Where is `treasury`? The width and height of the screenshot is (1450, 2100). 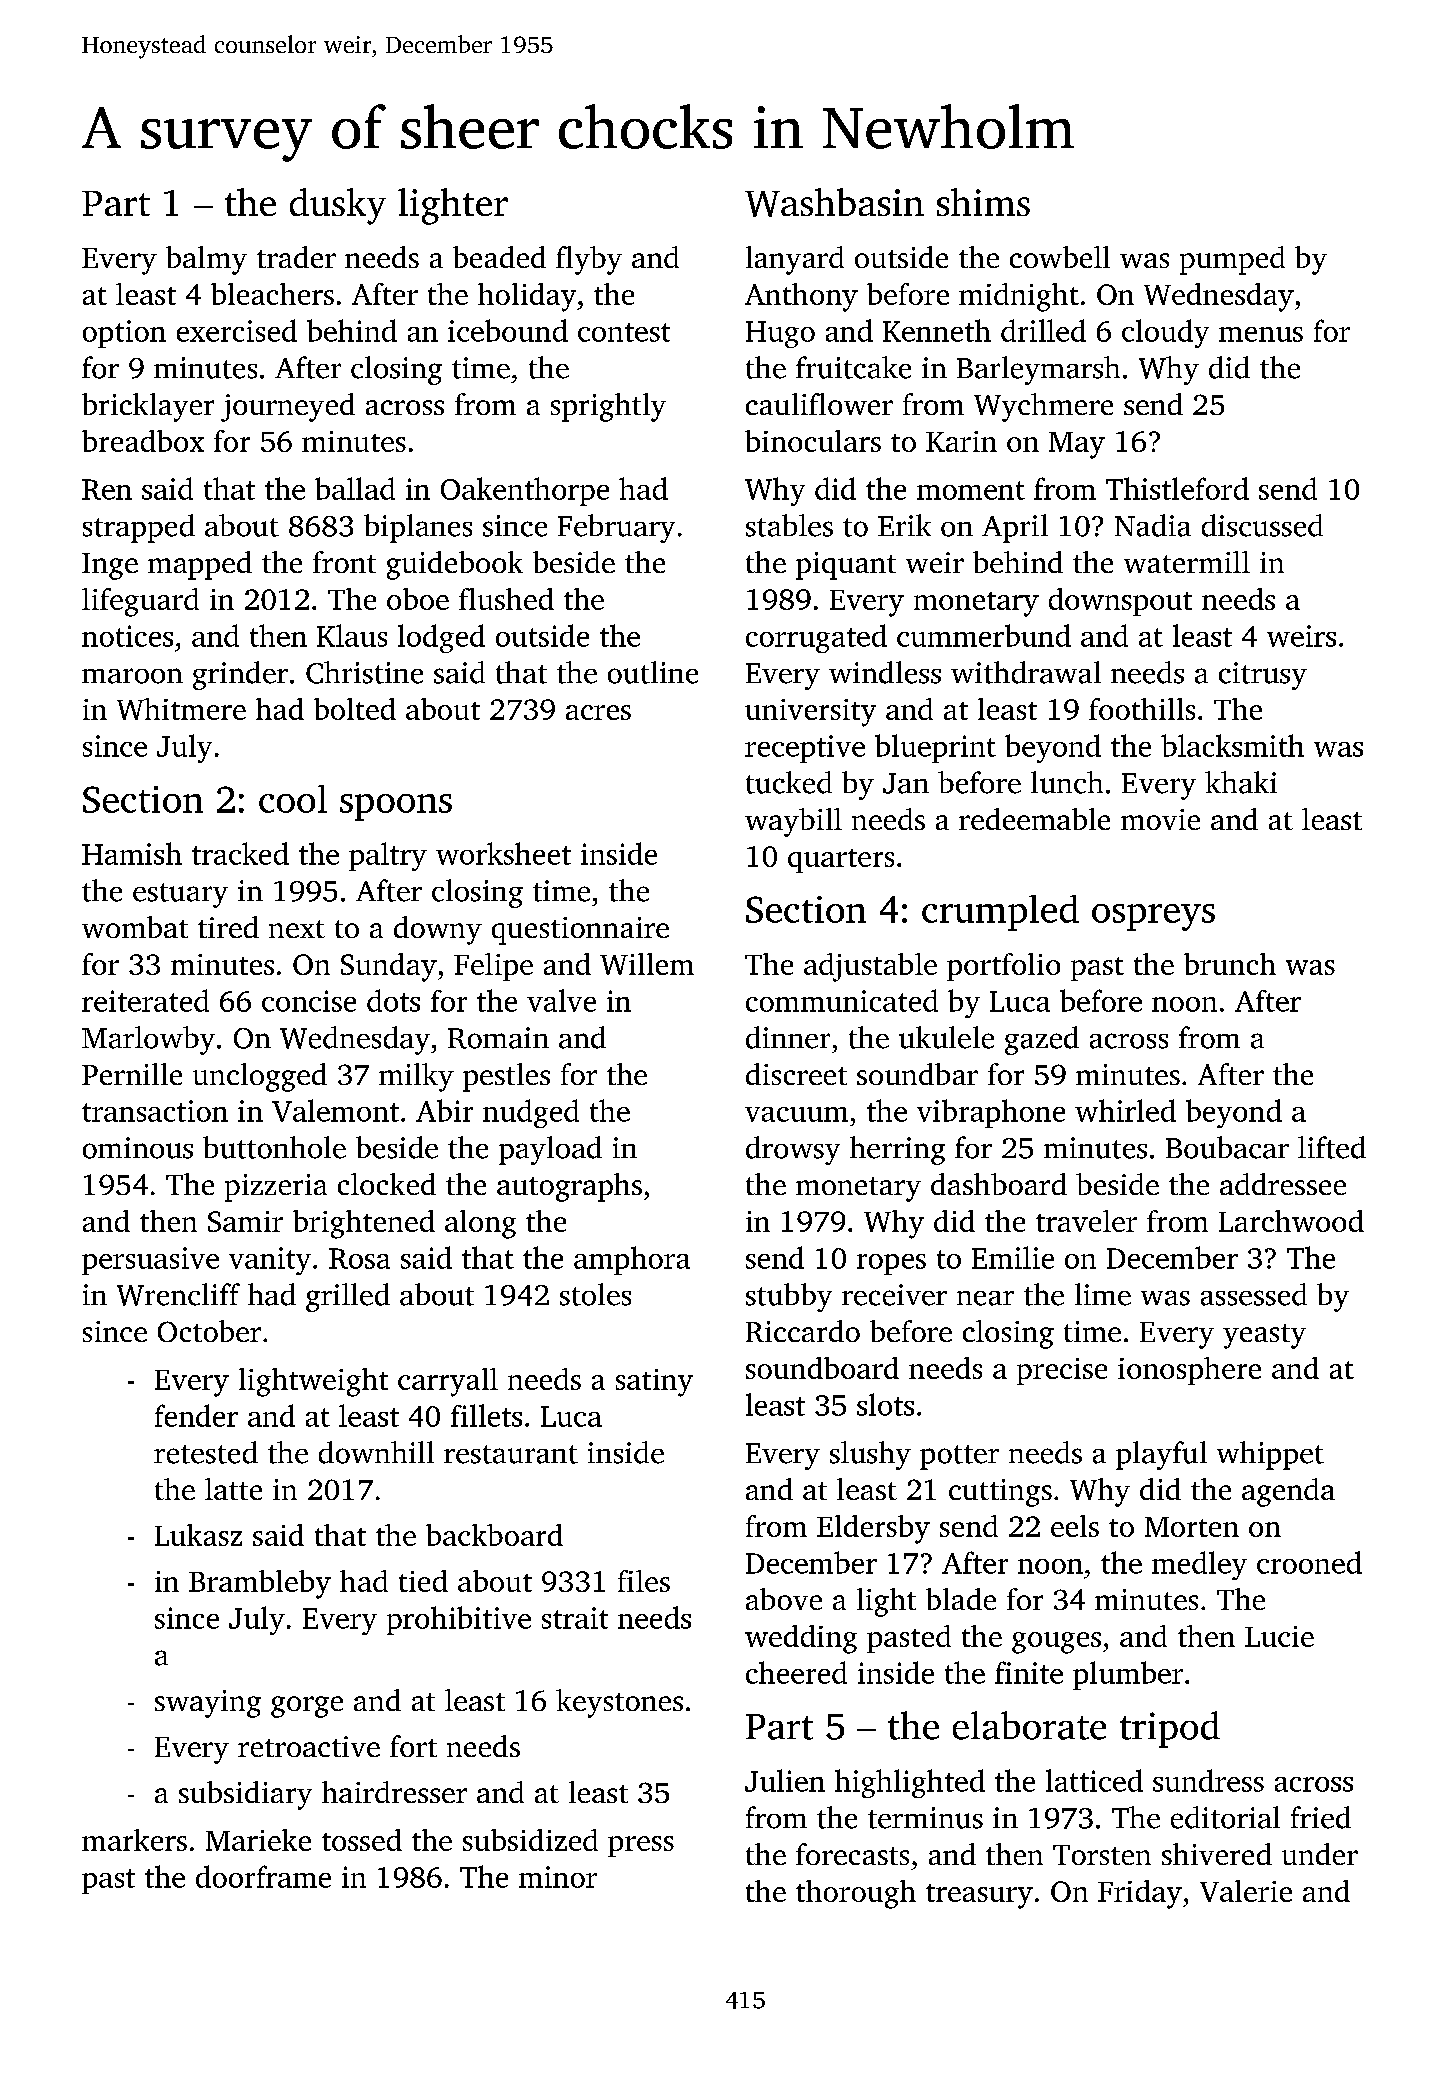
treasury is located at coordinates (979, 1896).
